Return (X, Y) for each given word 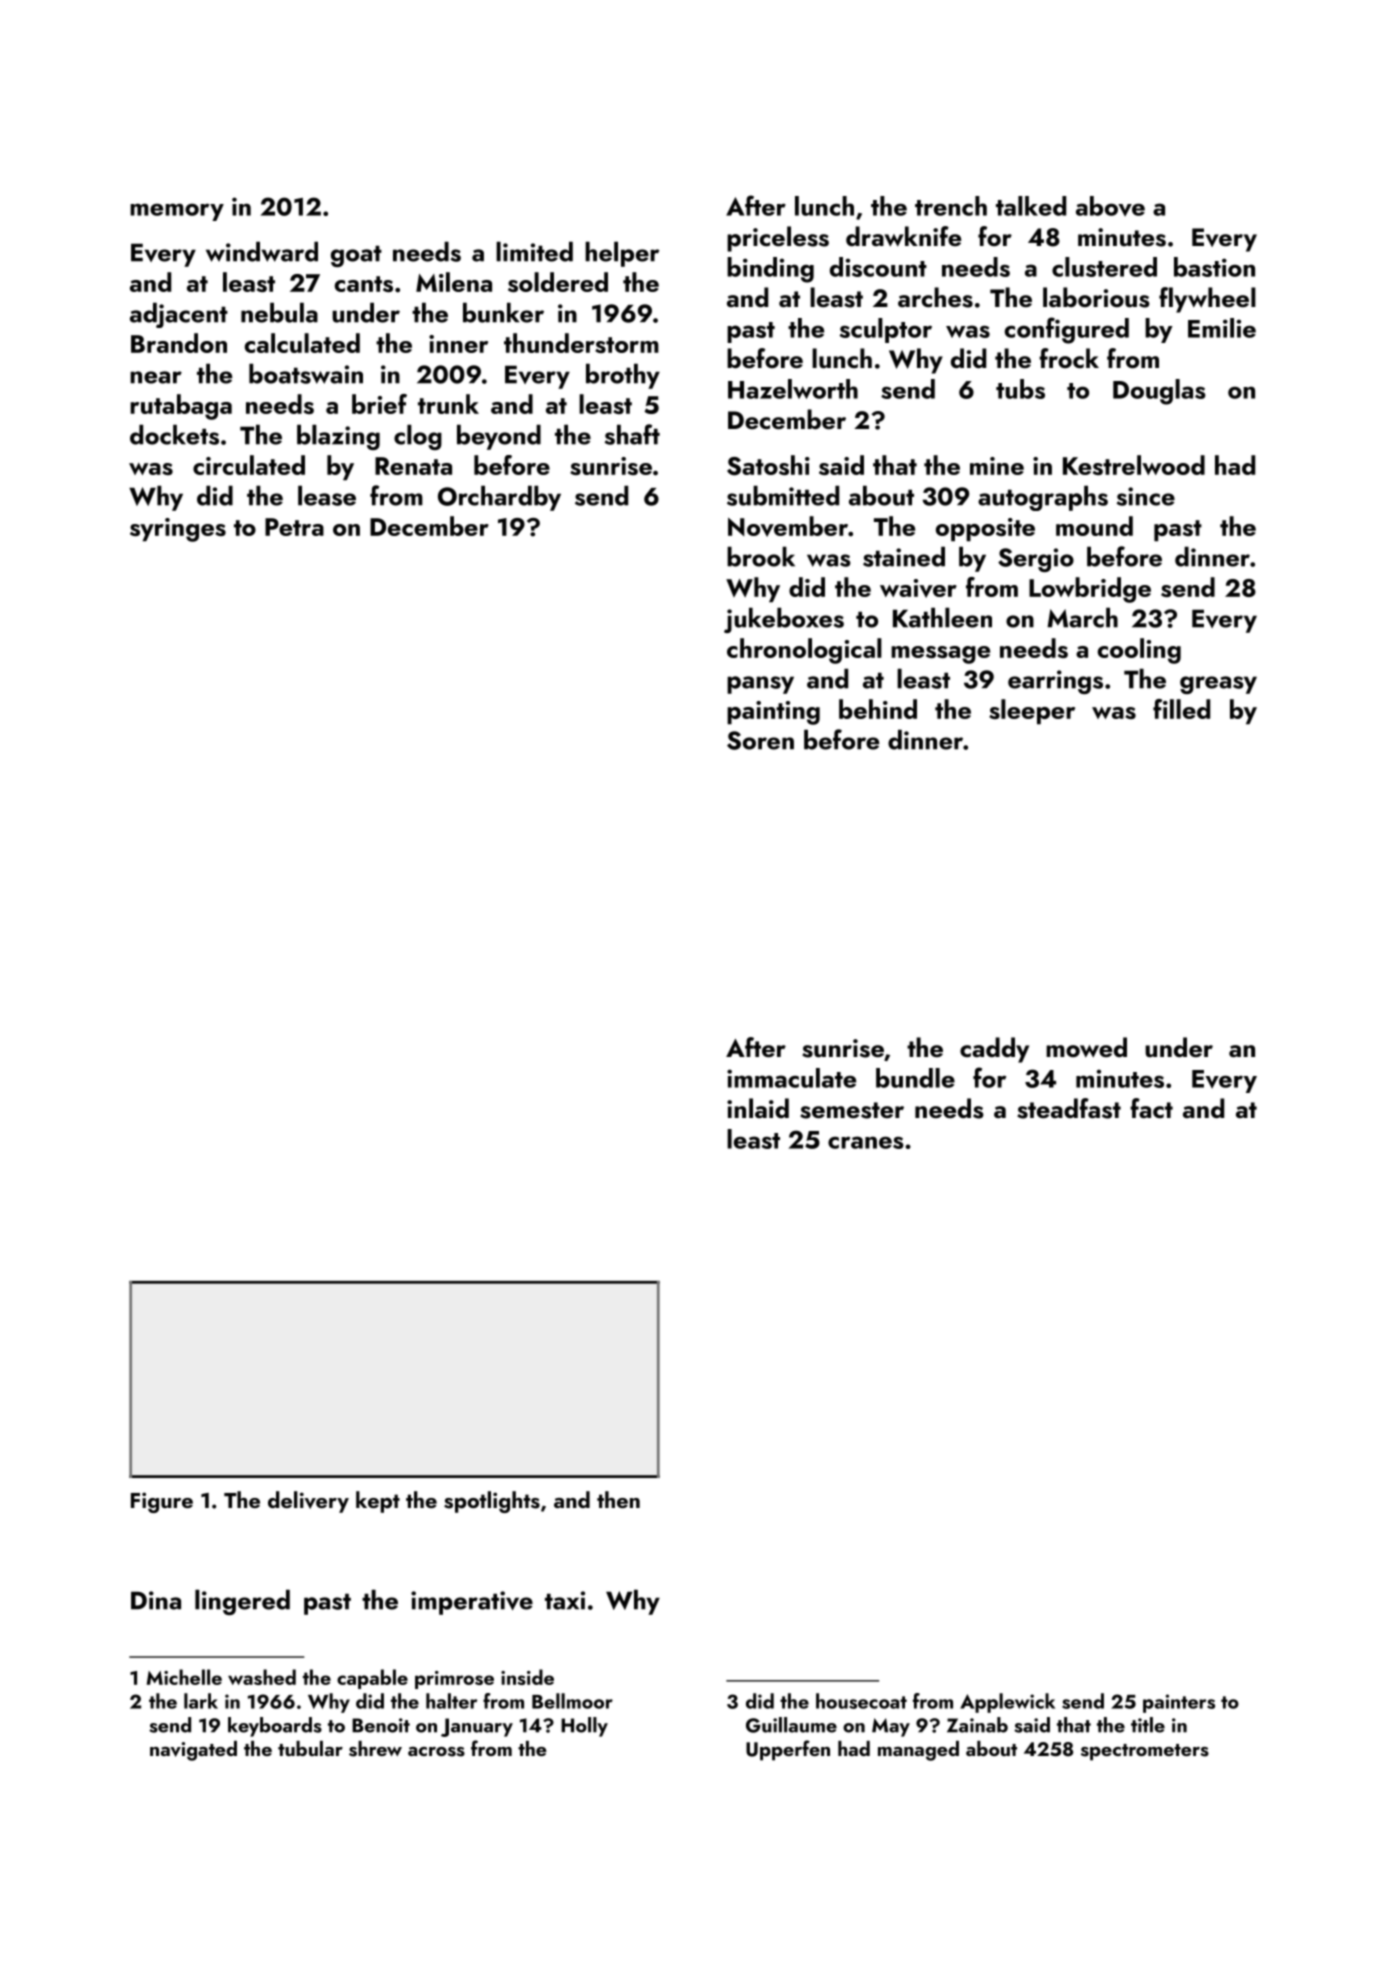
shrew (375, 1749)
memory (177, 212)
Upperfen (788, 1750)
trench (951, 206)
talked (1031, 206)
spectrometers (1145, 1752)
